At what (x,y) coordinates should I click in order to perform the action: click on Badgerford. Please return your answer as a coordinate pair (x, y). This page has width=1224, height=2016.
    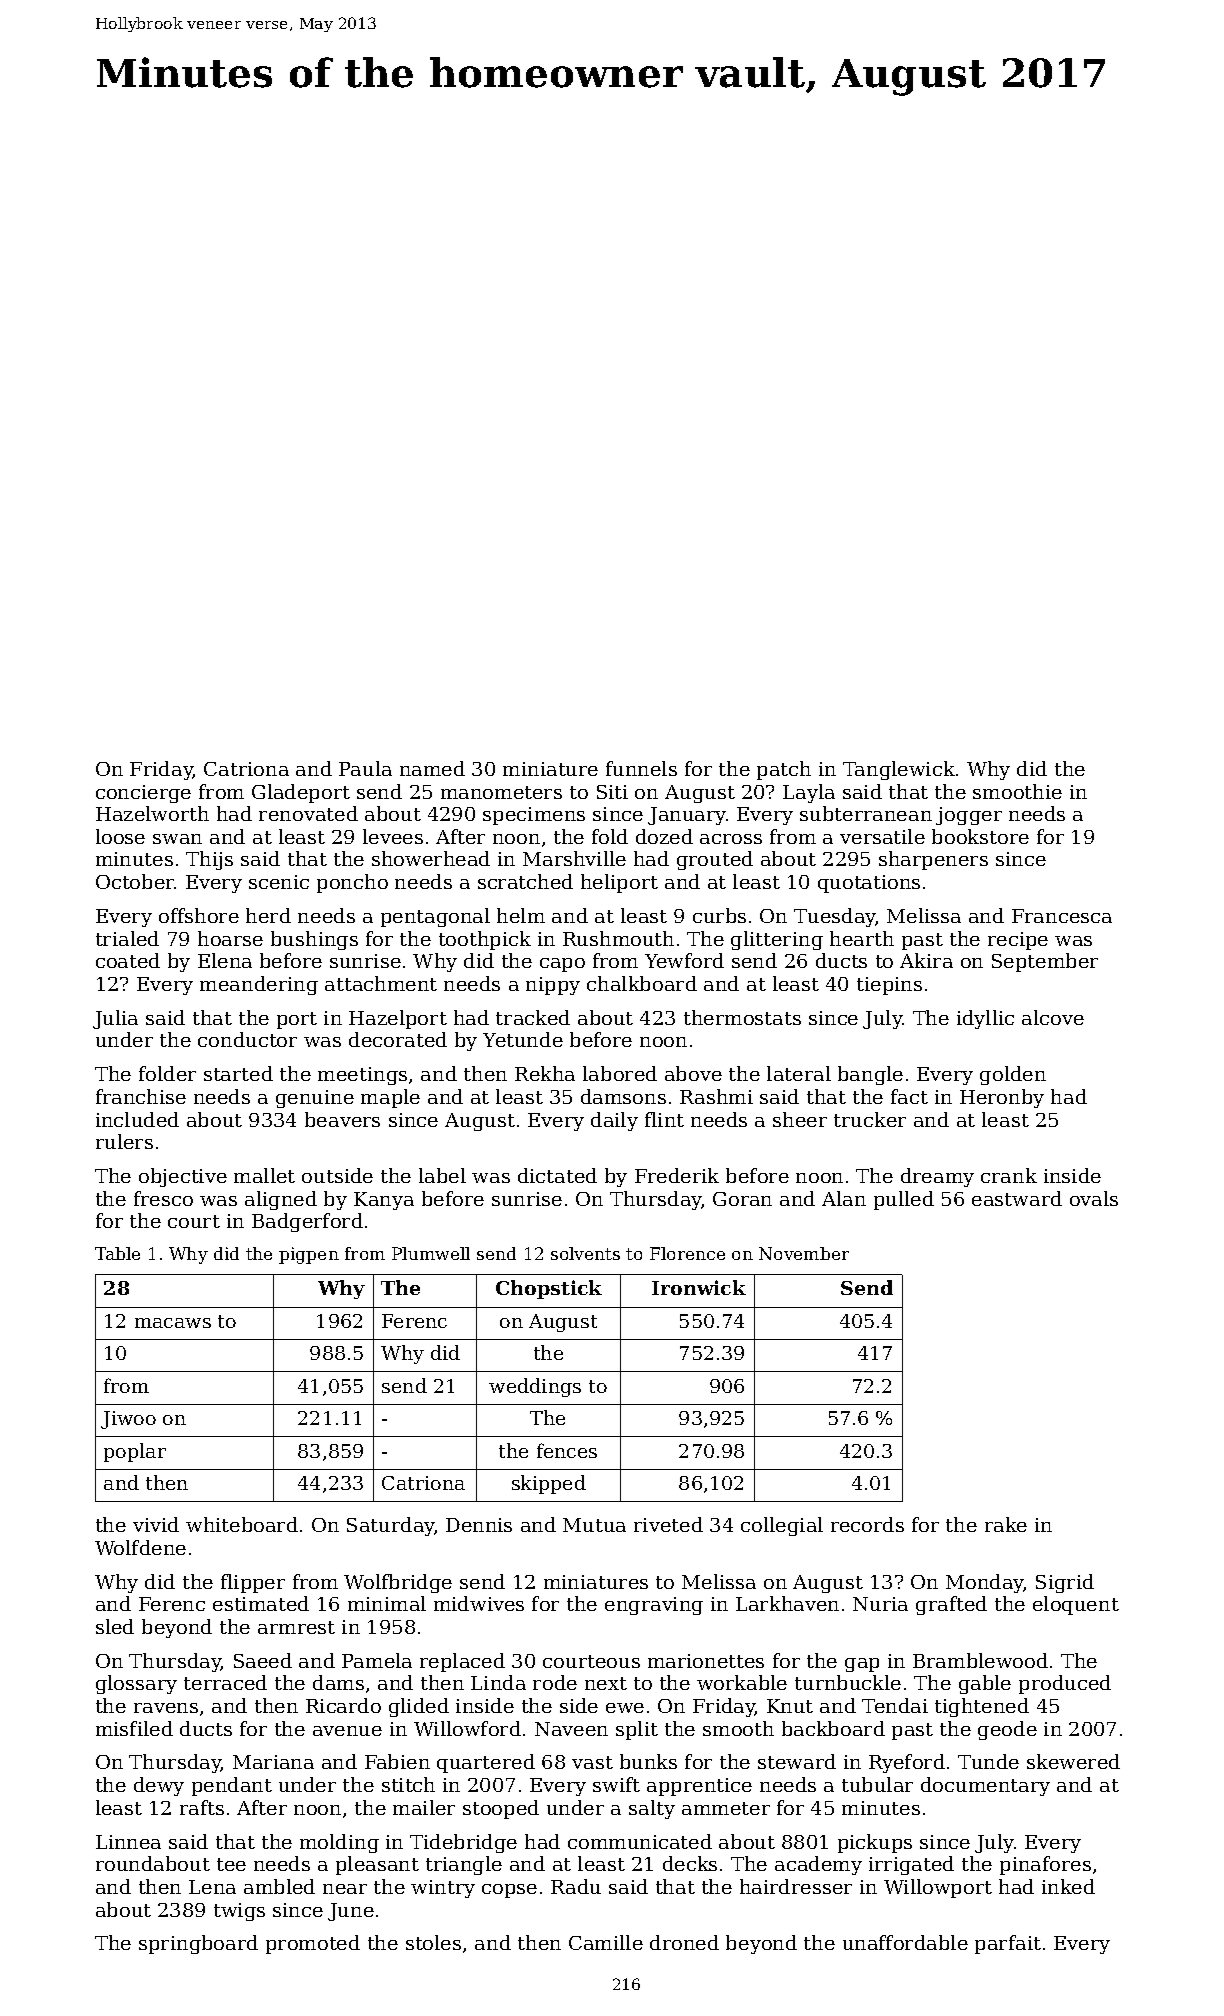
    Looking at the image, I should click on (307, 1222).
